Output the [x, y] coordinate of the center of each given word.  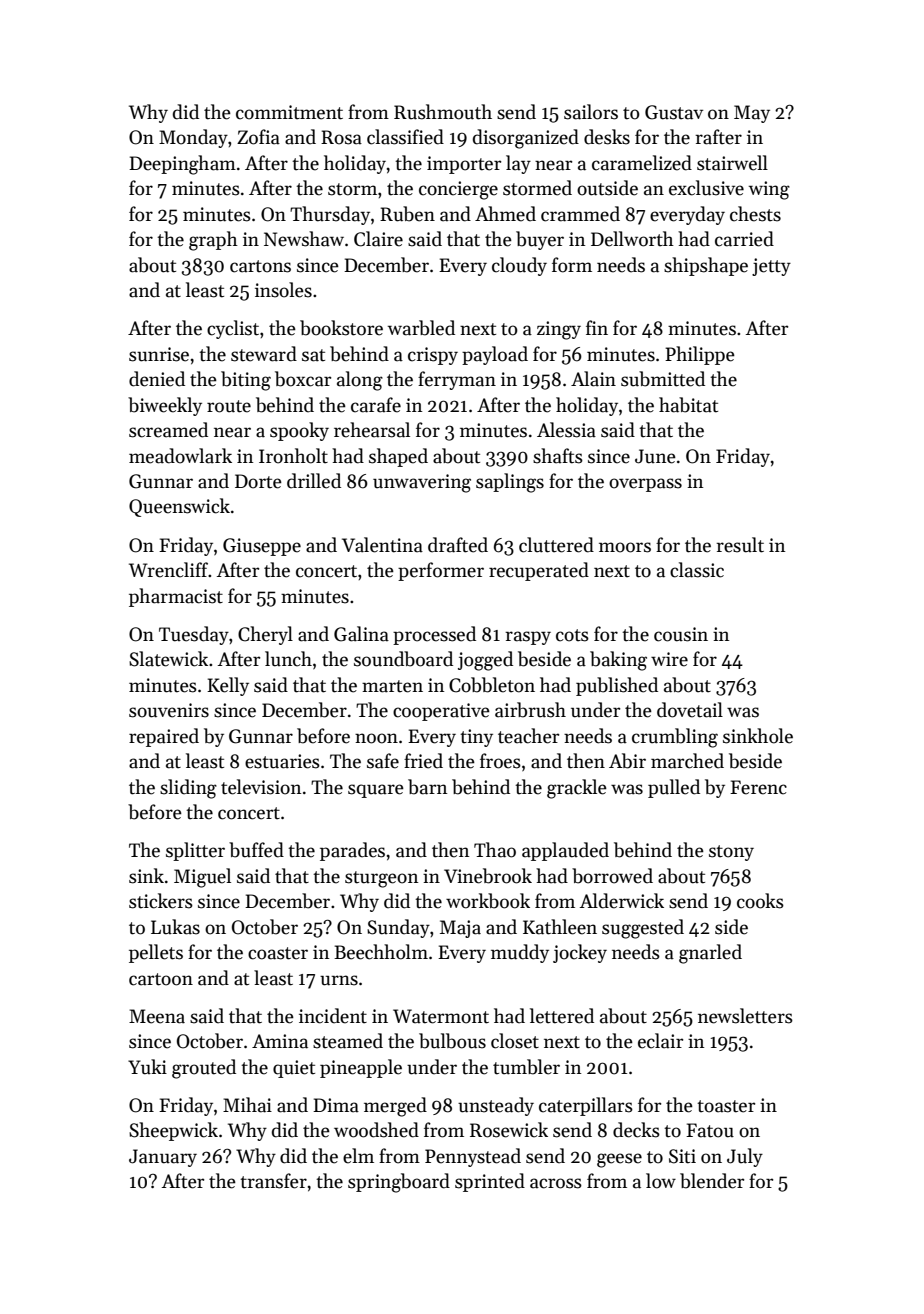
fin [597, 327]
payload [495, 355]
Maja [460, 929]
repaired [164, 737]
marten [392, 686]
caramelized [642, 163]
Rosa [341, 137]
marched [687, 761]
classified [405, 137]
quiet [294, 1069]
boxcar [303, 379]
